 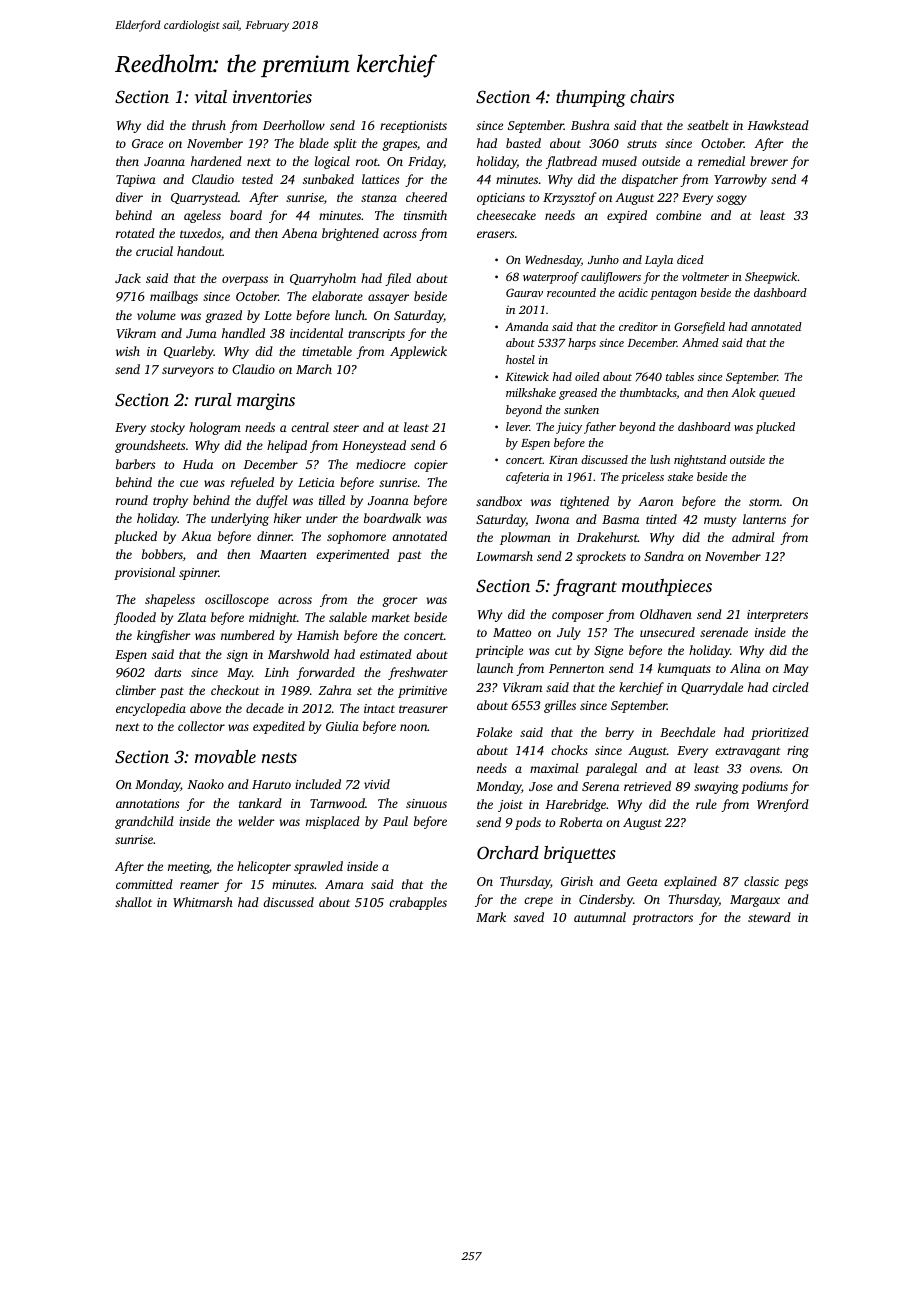 I want to click on Matteo, so click(x=512, y=632).
